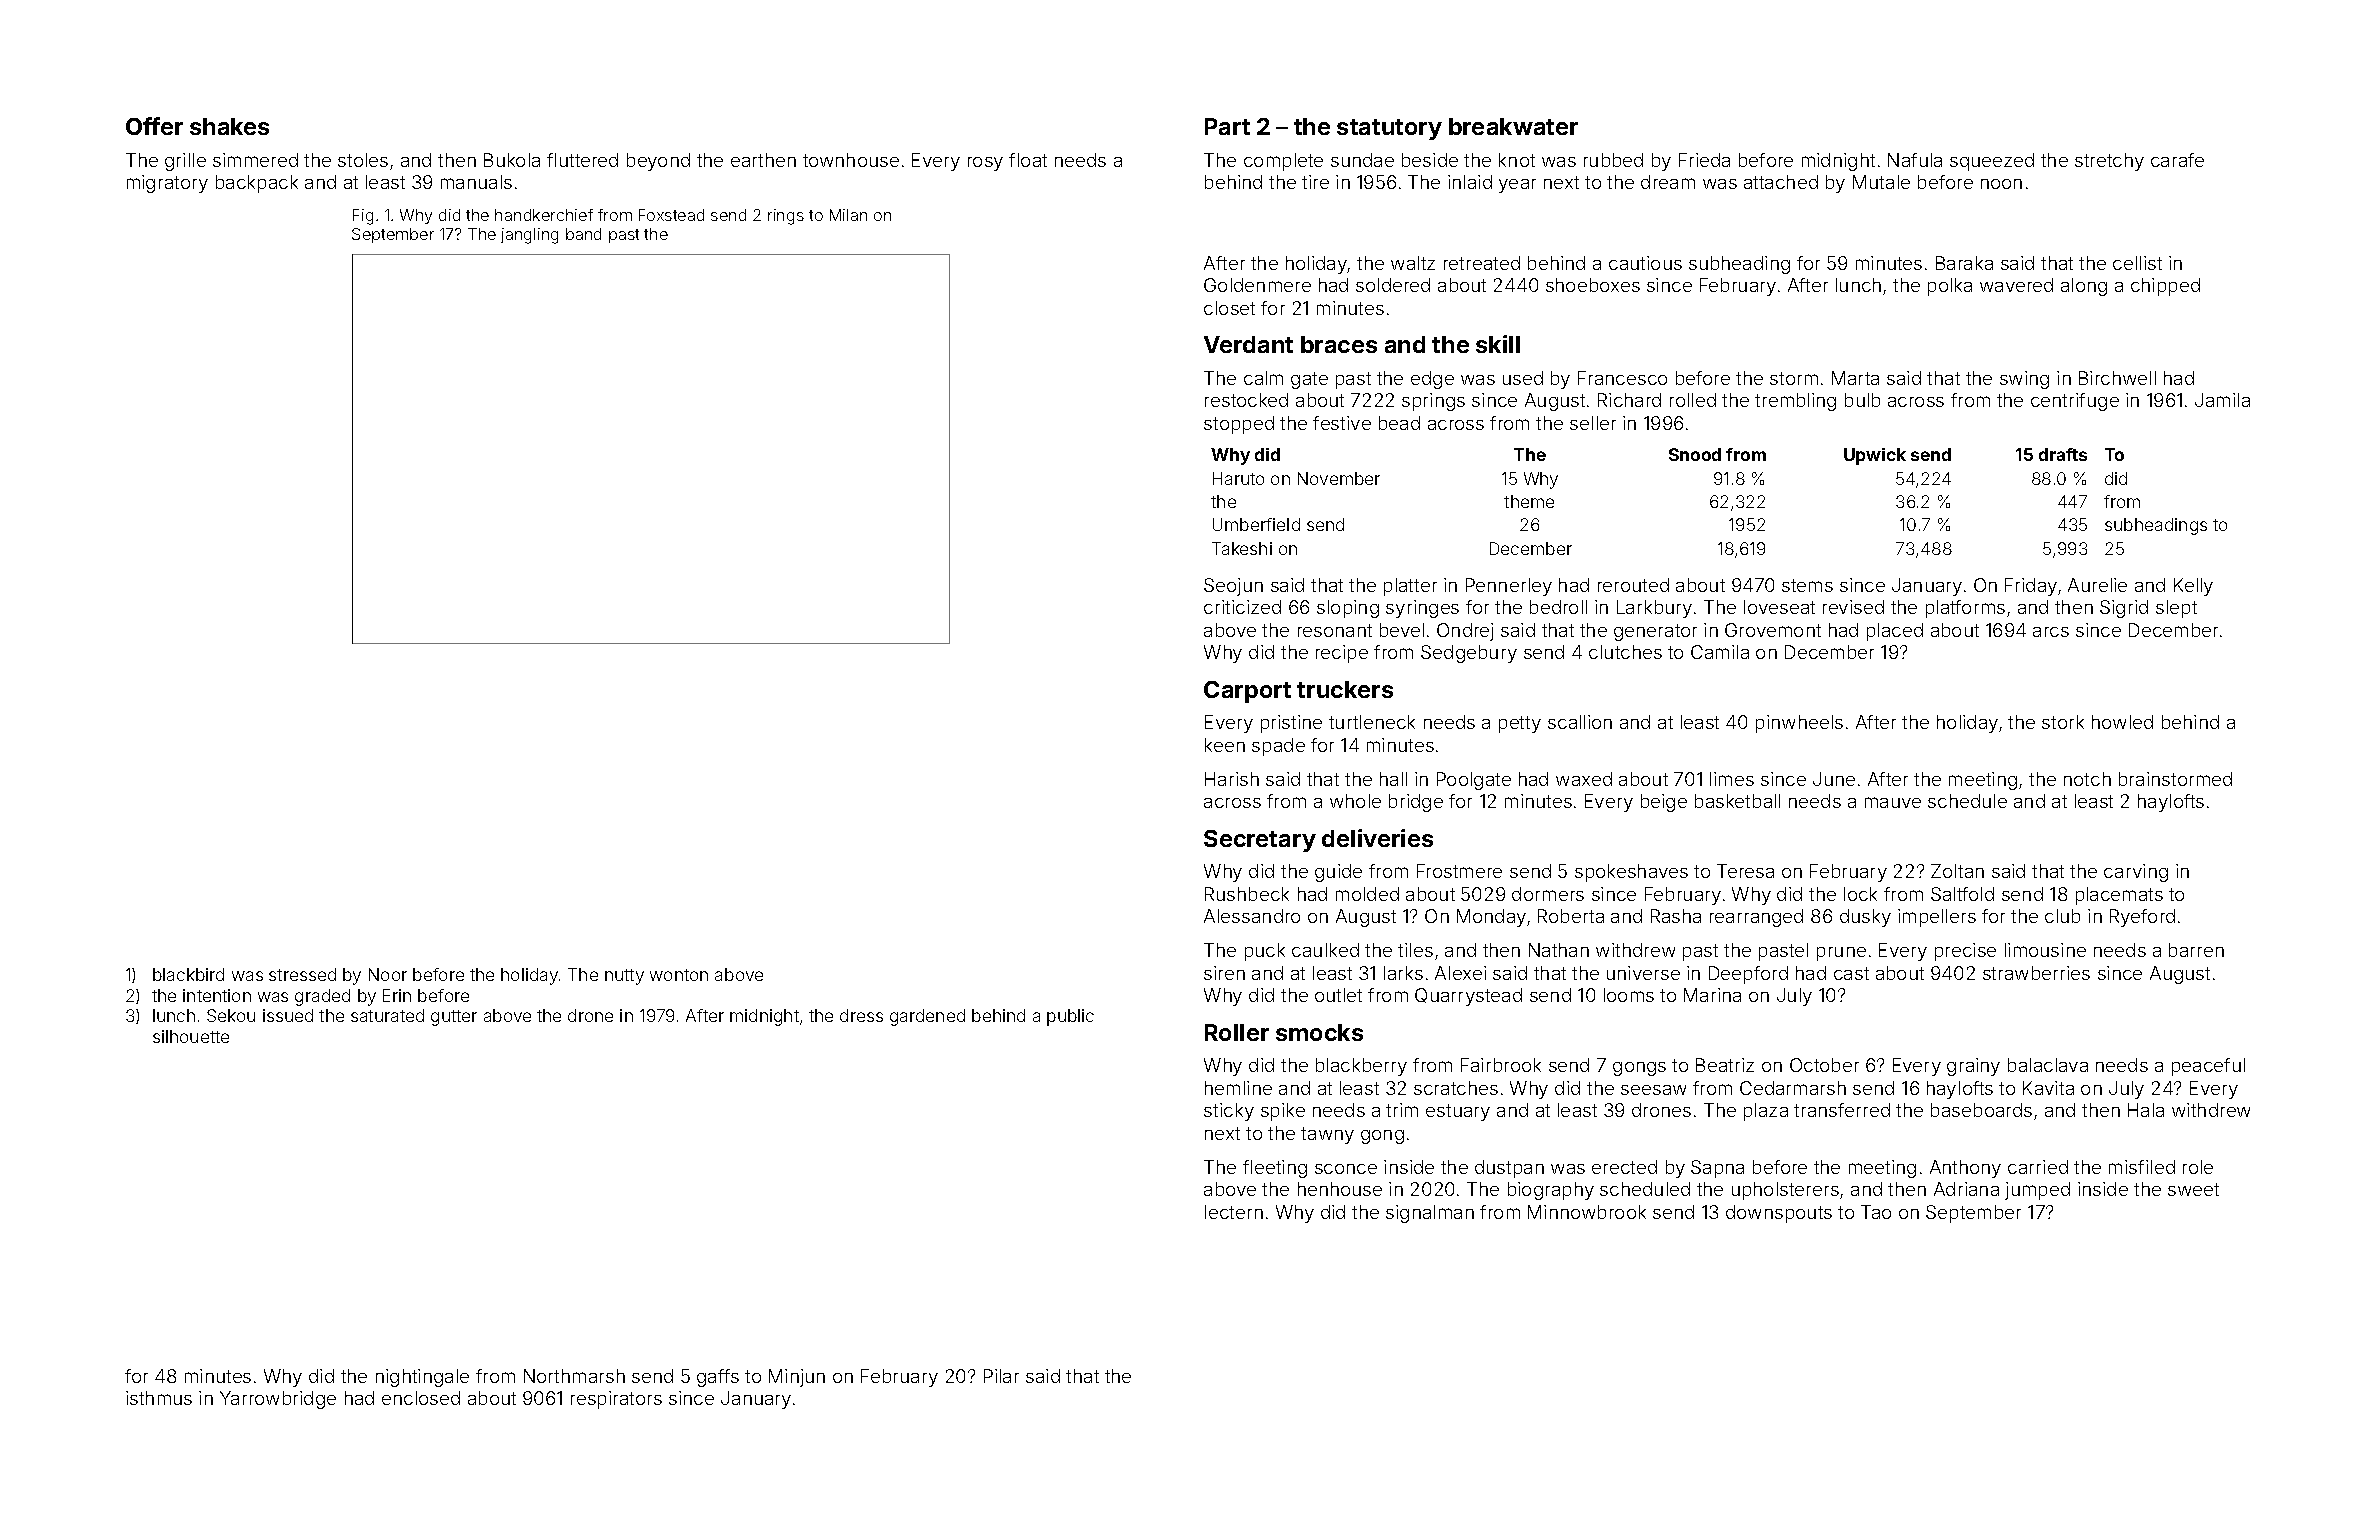  What do you see at coordinates (363, 217) in the image?
I see `Fig` at bounding box center [363, 217].
